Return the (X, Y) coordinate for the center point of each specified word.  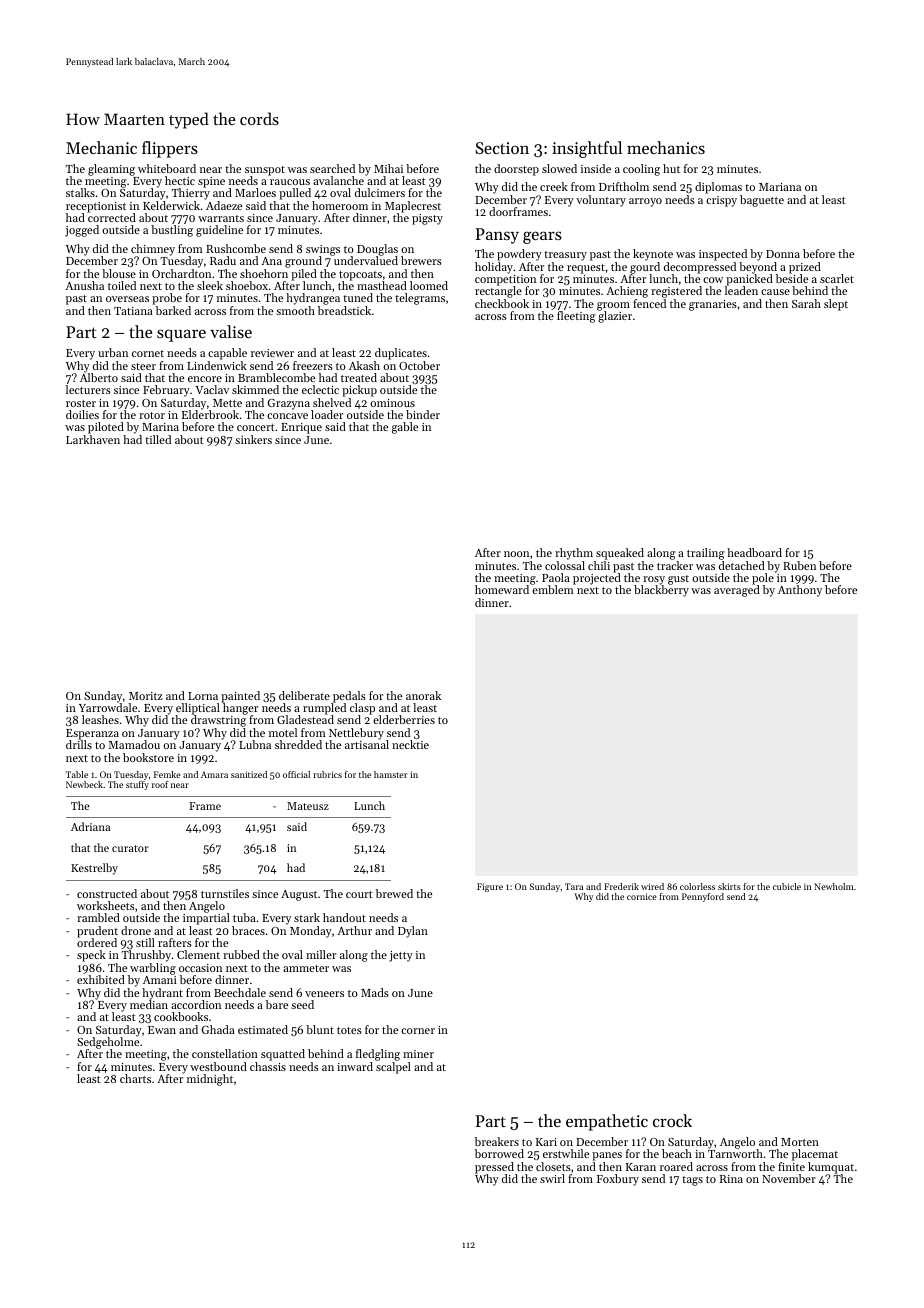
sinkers (253, 439)
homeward (502, 589)
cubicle (787, 886)
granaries (713, 305)
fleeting (576, 317)
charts (135, 1078)
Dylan (413, 932)
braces (248, 930)
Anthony (800, 591)
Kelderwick (171, 205)
